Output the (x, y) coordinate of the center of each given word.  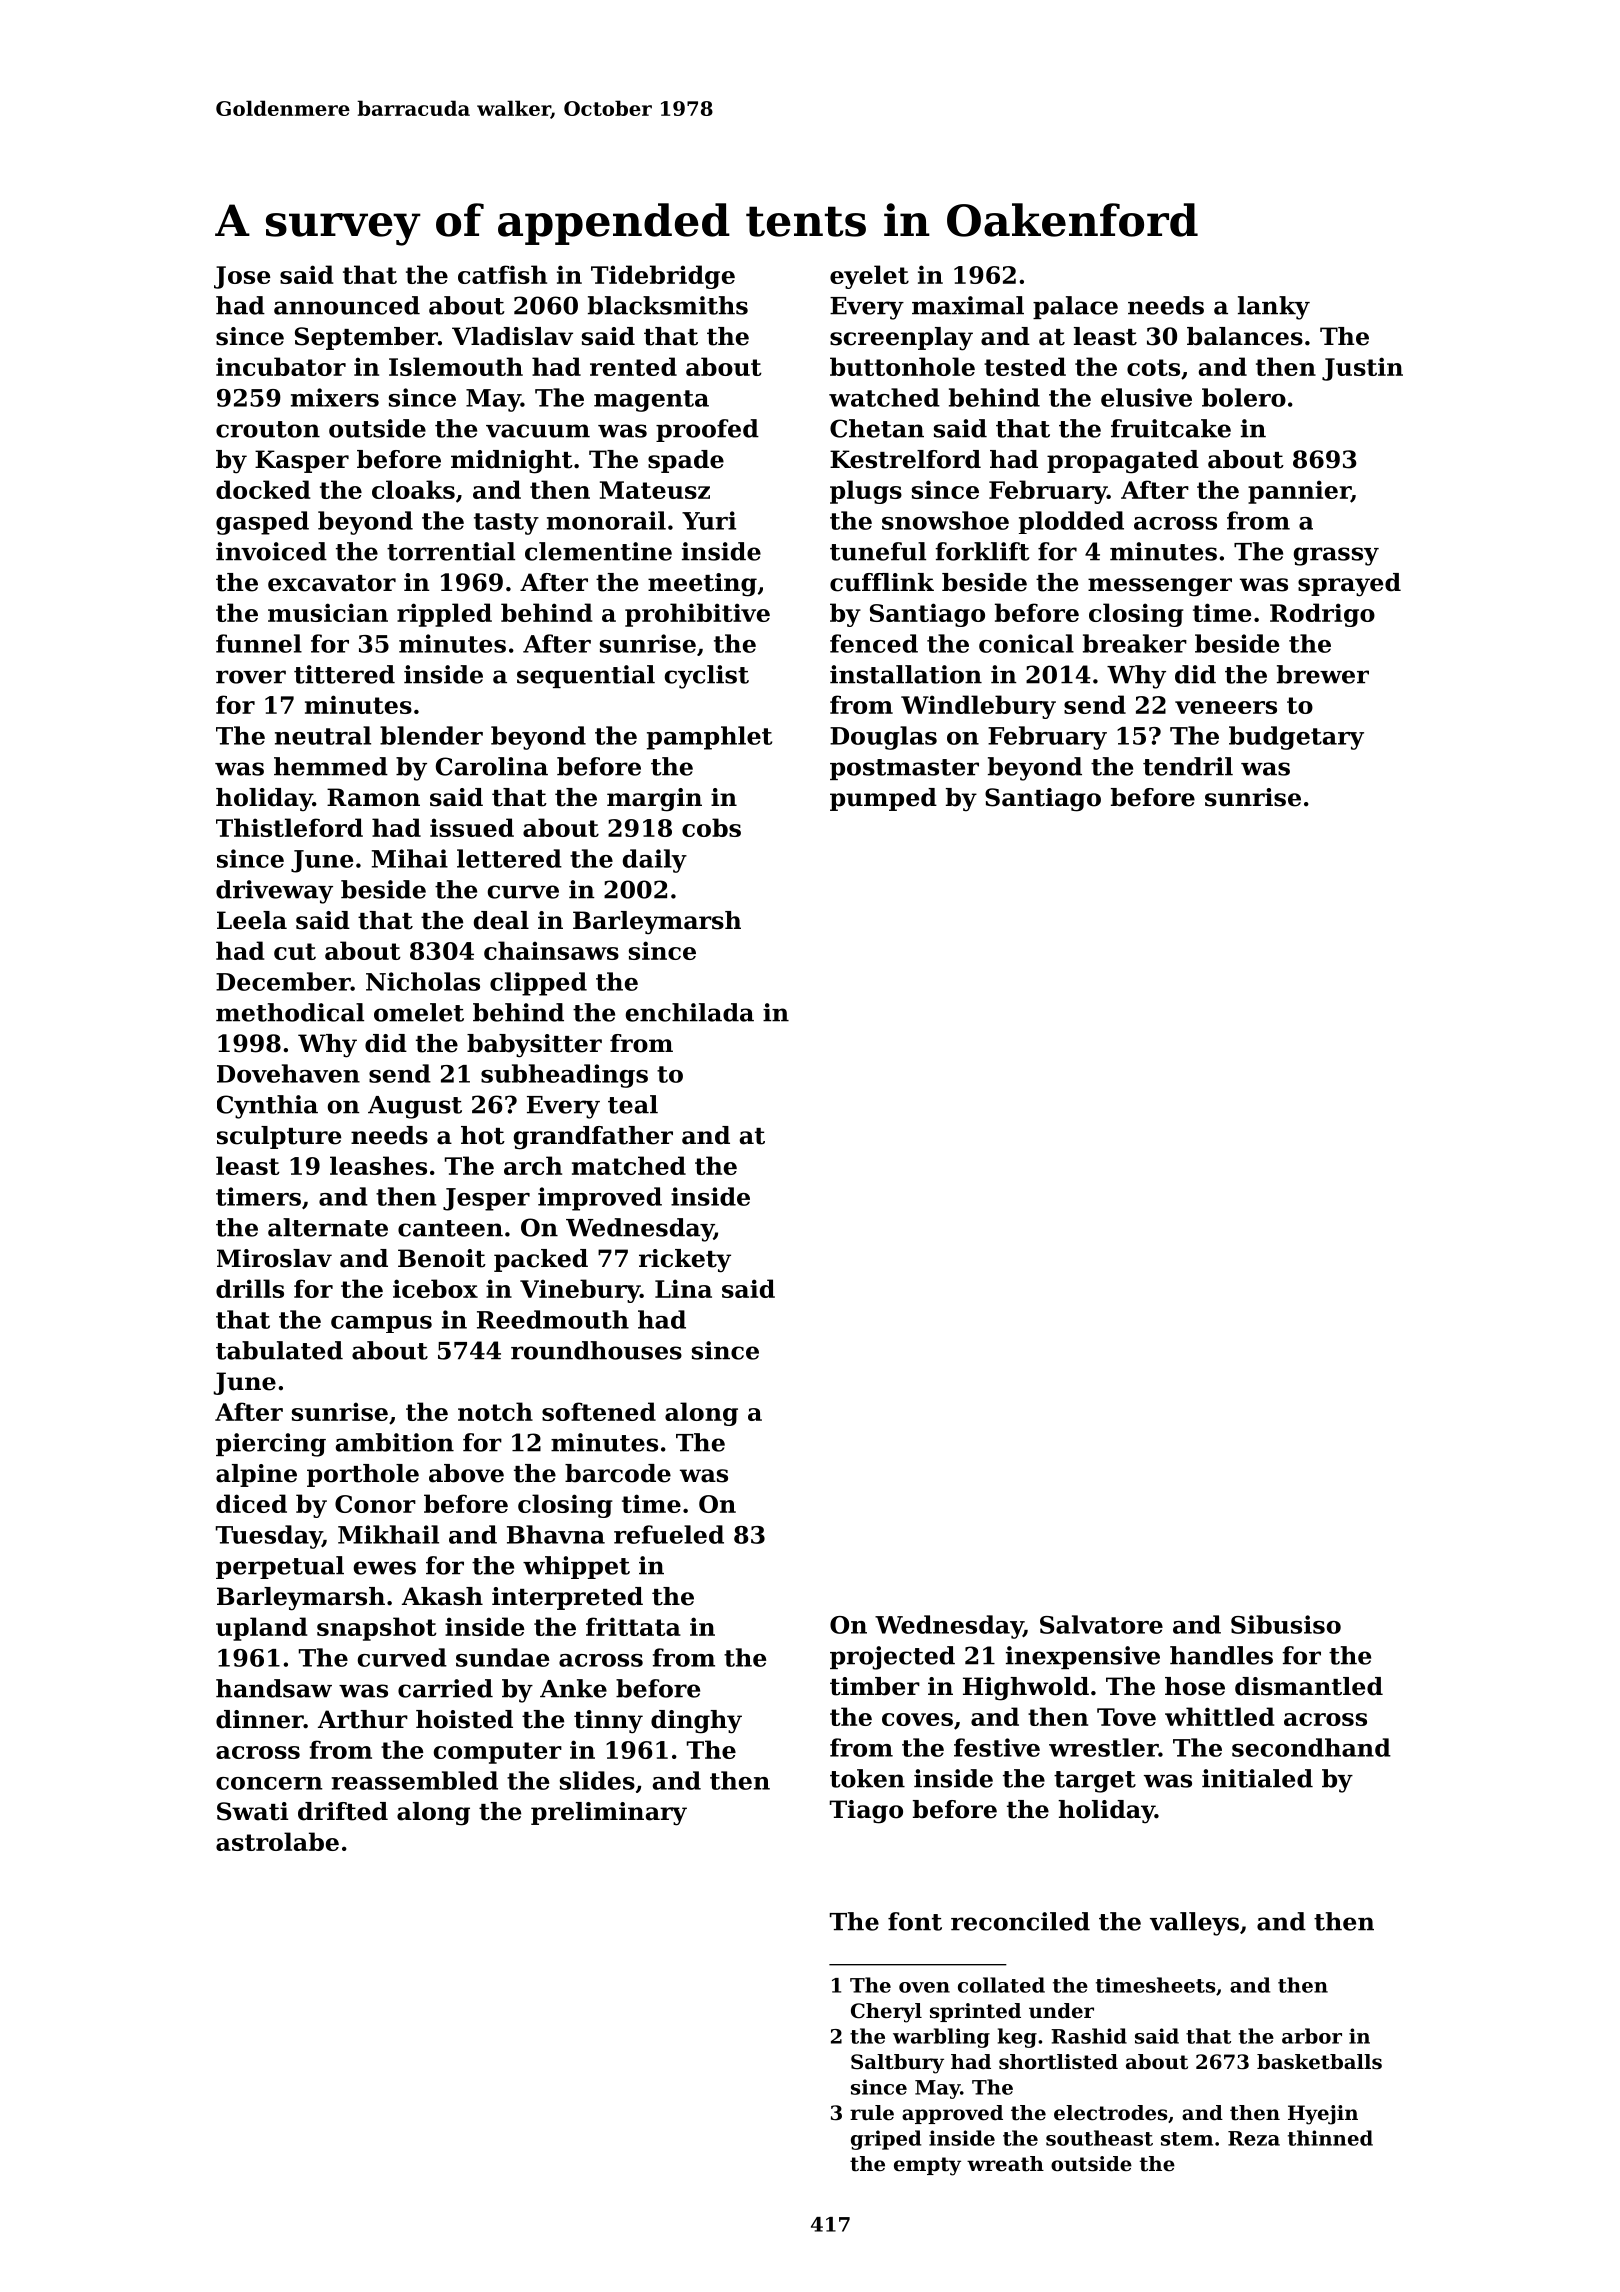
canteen (450, 1228)
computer (498, 1753)
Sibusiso (1286, 1624)
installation (906, 674)
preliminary (609, 1814)
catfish (502, 274)
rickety (685, 1261)
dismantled (1309, 1686)
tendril (1188, 766)
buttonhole (902, 366)
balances (1245, 336)
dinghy (696, 1722)
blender (431, 735)
